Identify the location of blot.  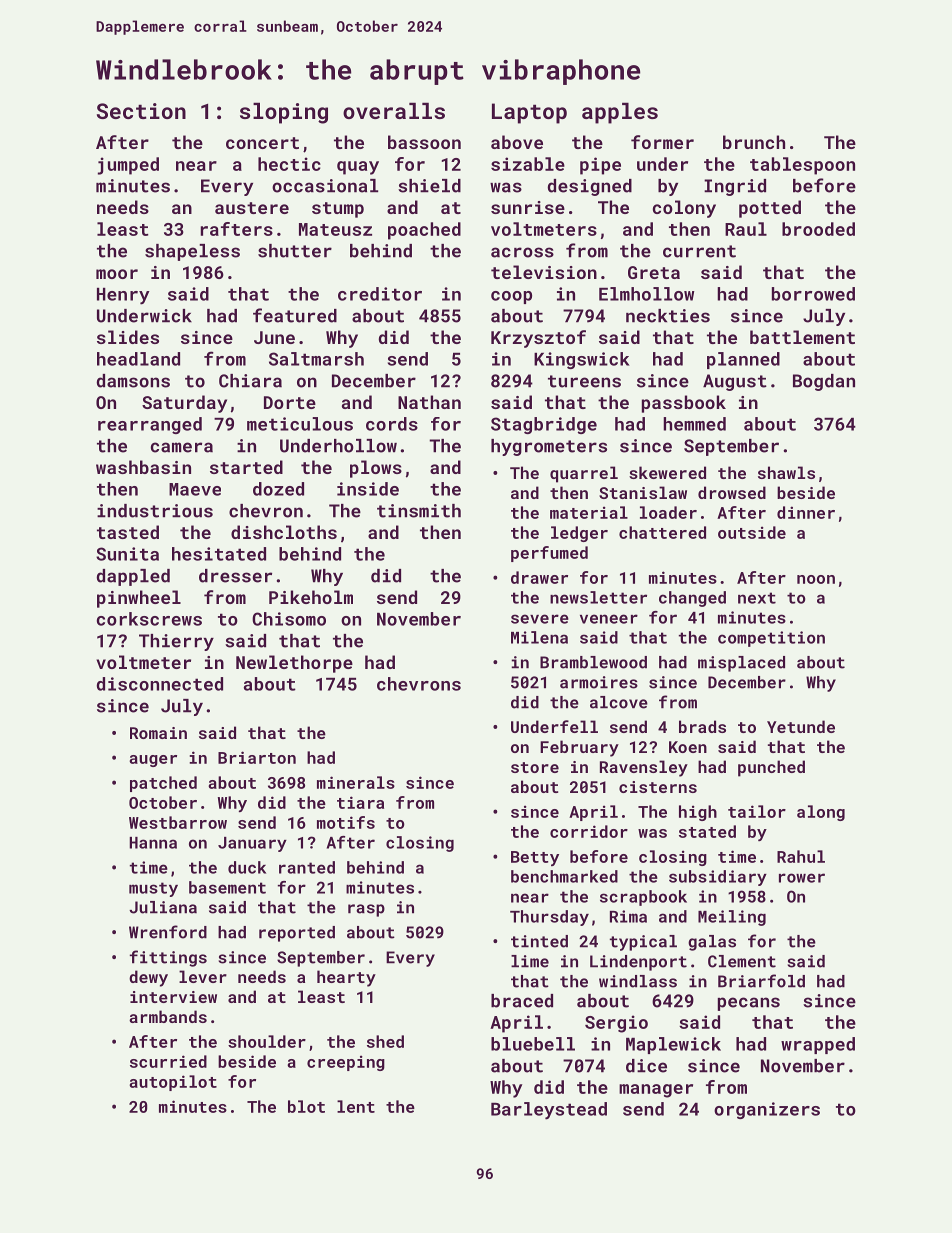
(306, 1106).
